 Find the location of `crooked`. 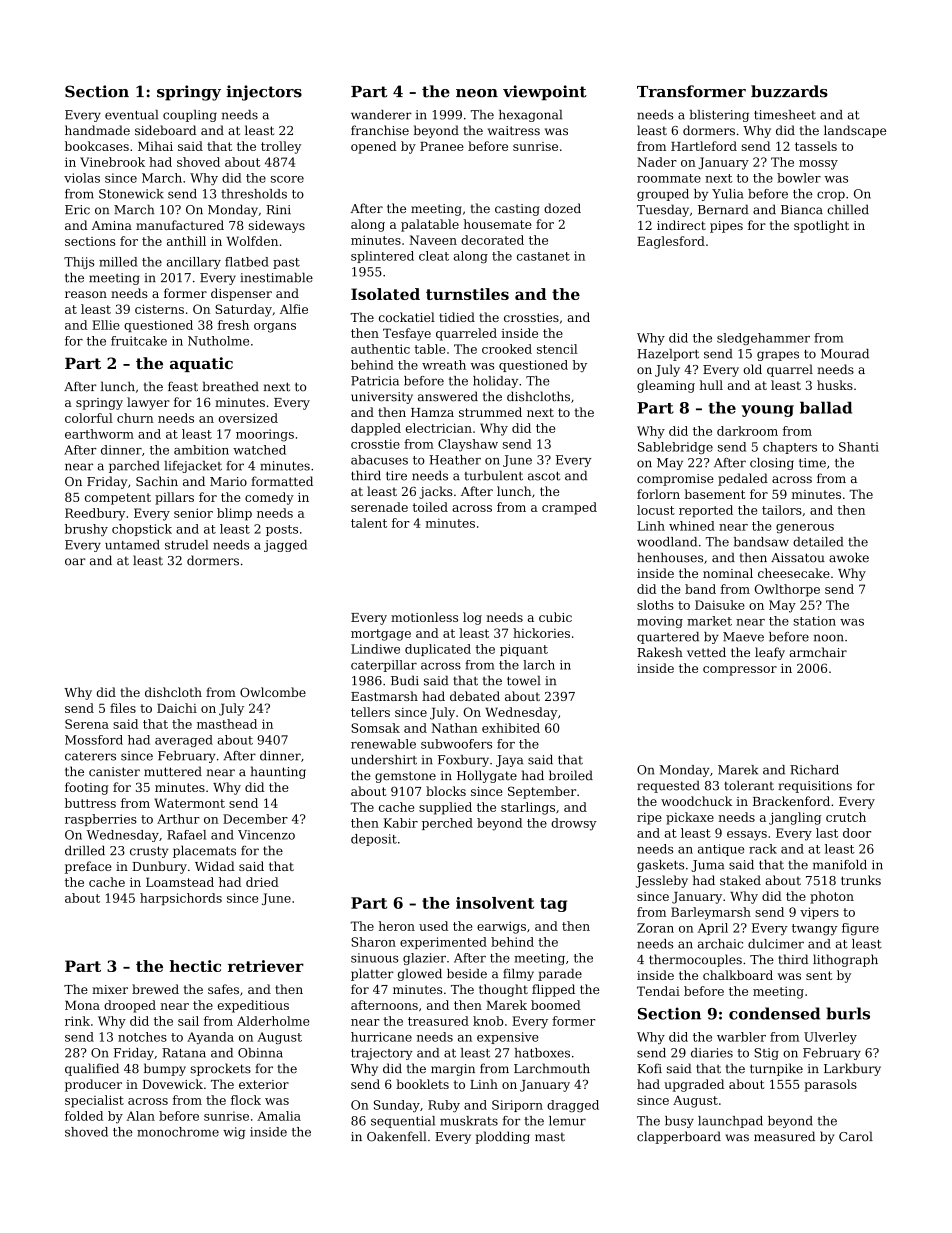

crooked is located at coordinates (507, 349).
